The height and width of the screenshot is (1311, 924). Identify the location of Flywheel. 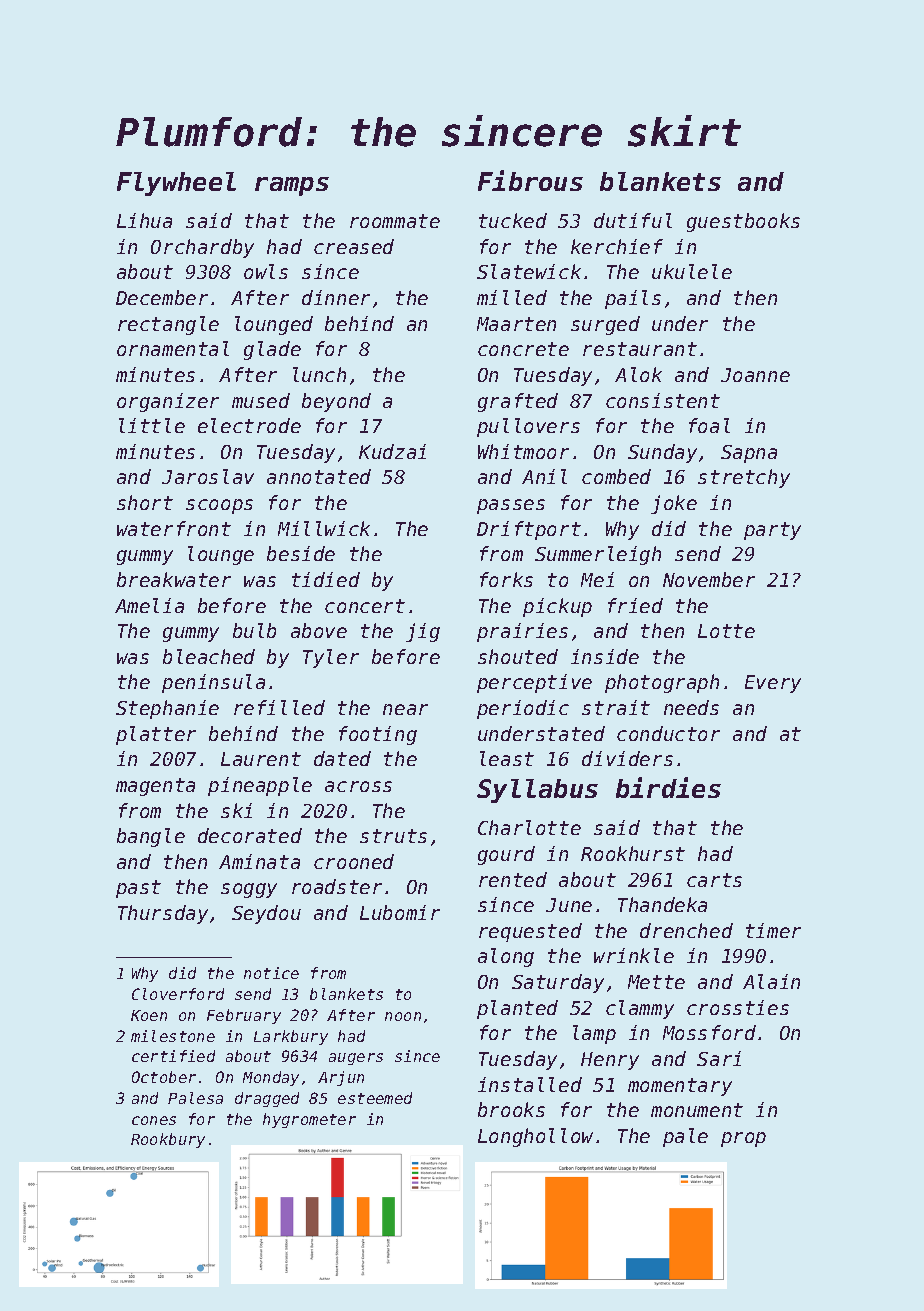
(176, 184).
